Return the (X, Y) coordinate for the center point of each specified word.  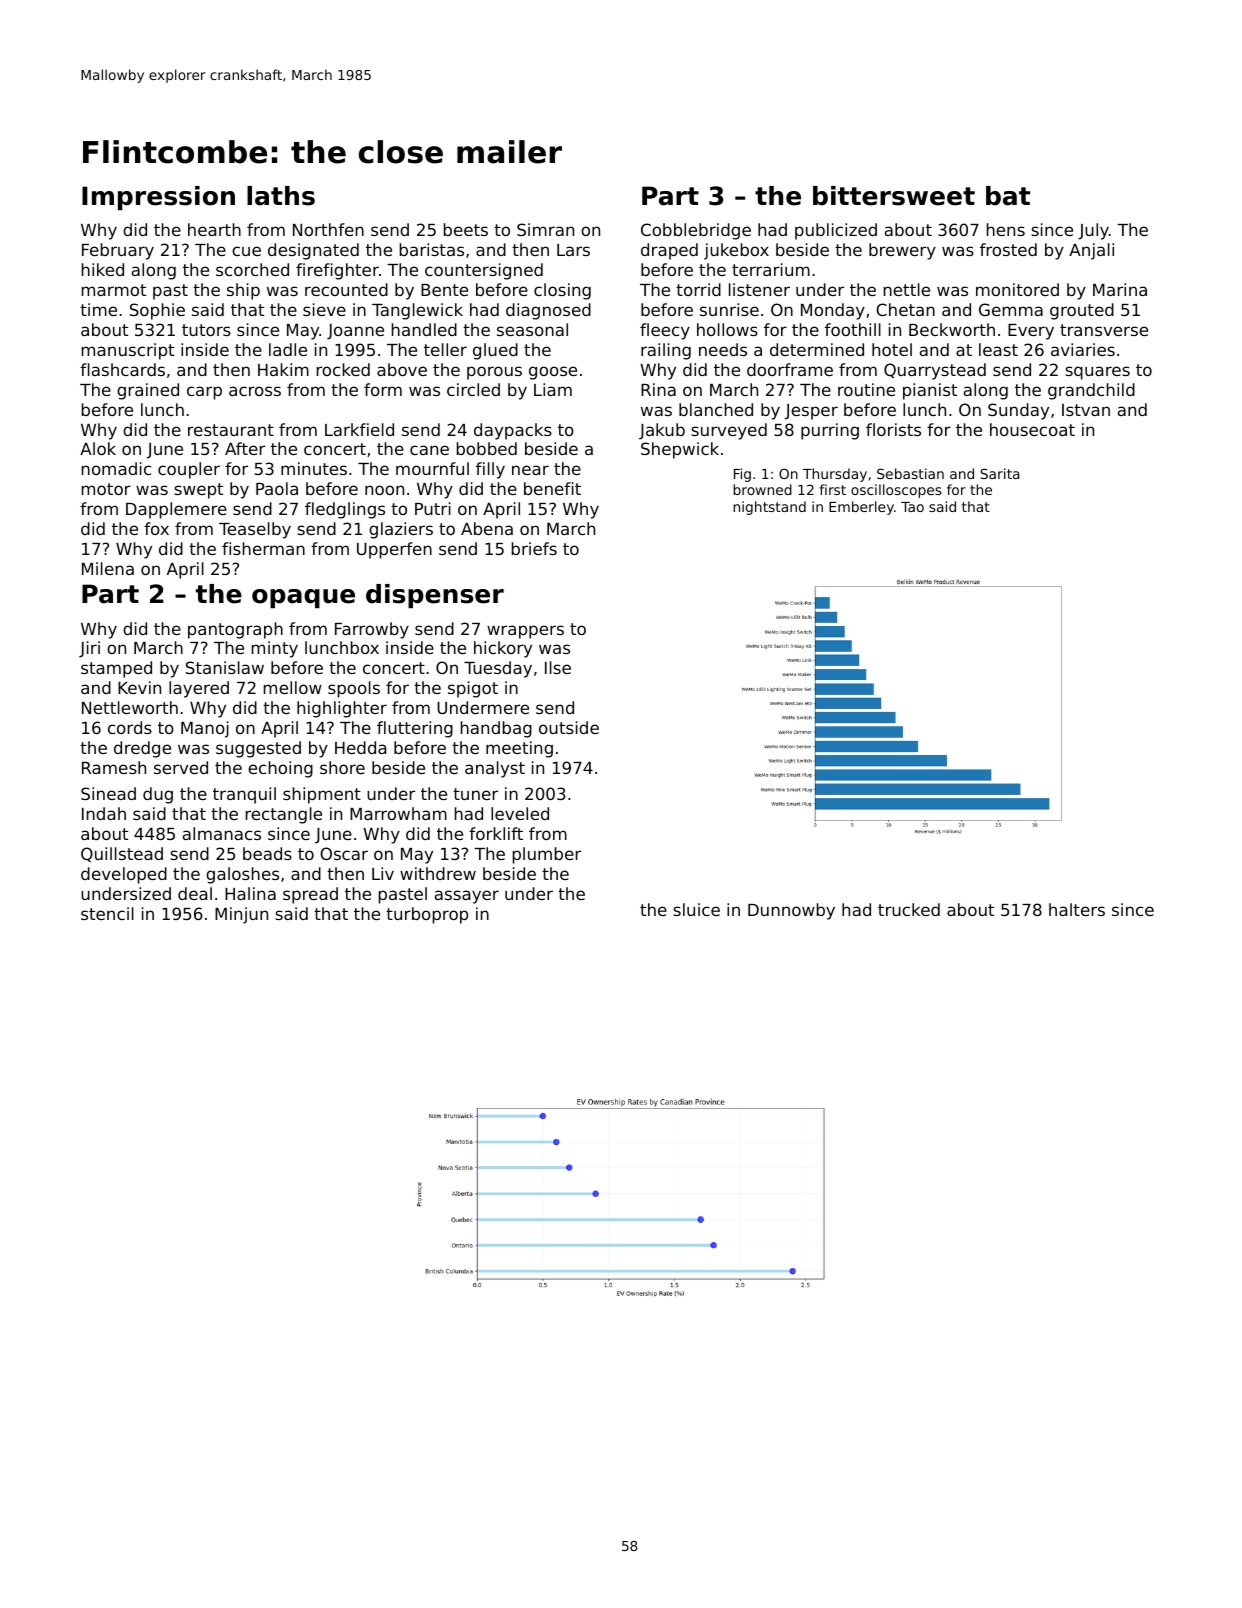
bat (1008, 196)
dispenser (435, 596)
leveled (520, 813)
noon (384, 490)
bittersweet (894, 196)
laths (281, 196)
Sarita (1000, 473)
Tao (912, 507)
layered (199, 689)
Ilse (558, 667)
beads (267, 853)
